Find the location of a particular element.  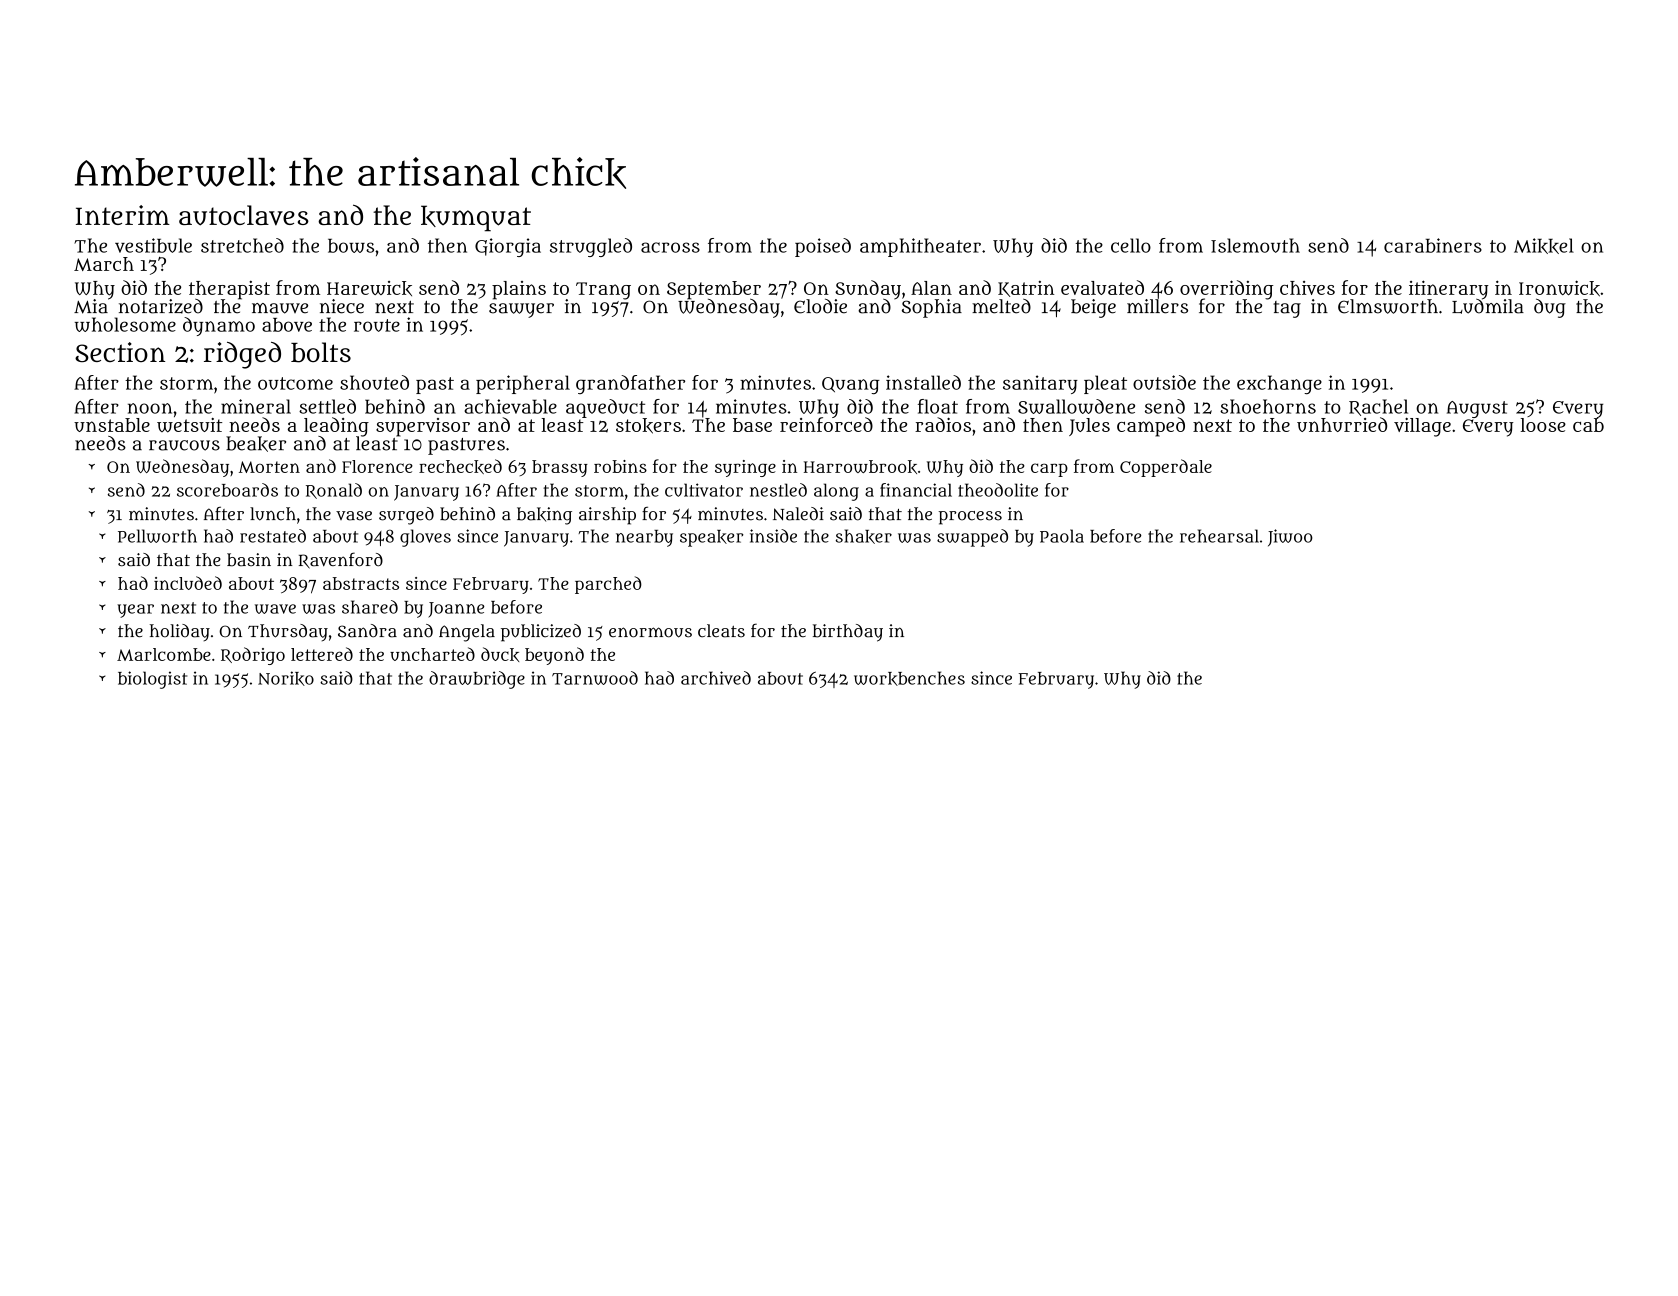

across is located at coordinates (670, 247).
